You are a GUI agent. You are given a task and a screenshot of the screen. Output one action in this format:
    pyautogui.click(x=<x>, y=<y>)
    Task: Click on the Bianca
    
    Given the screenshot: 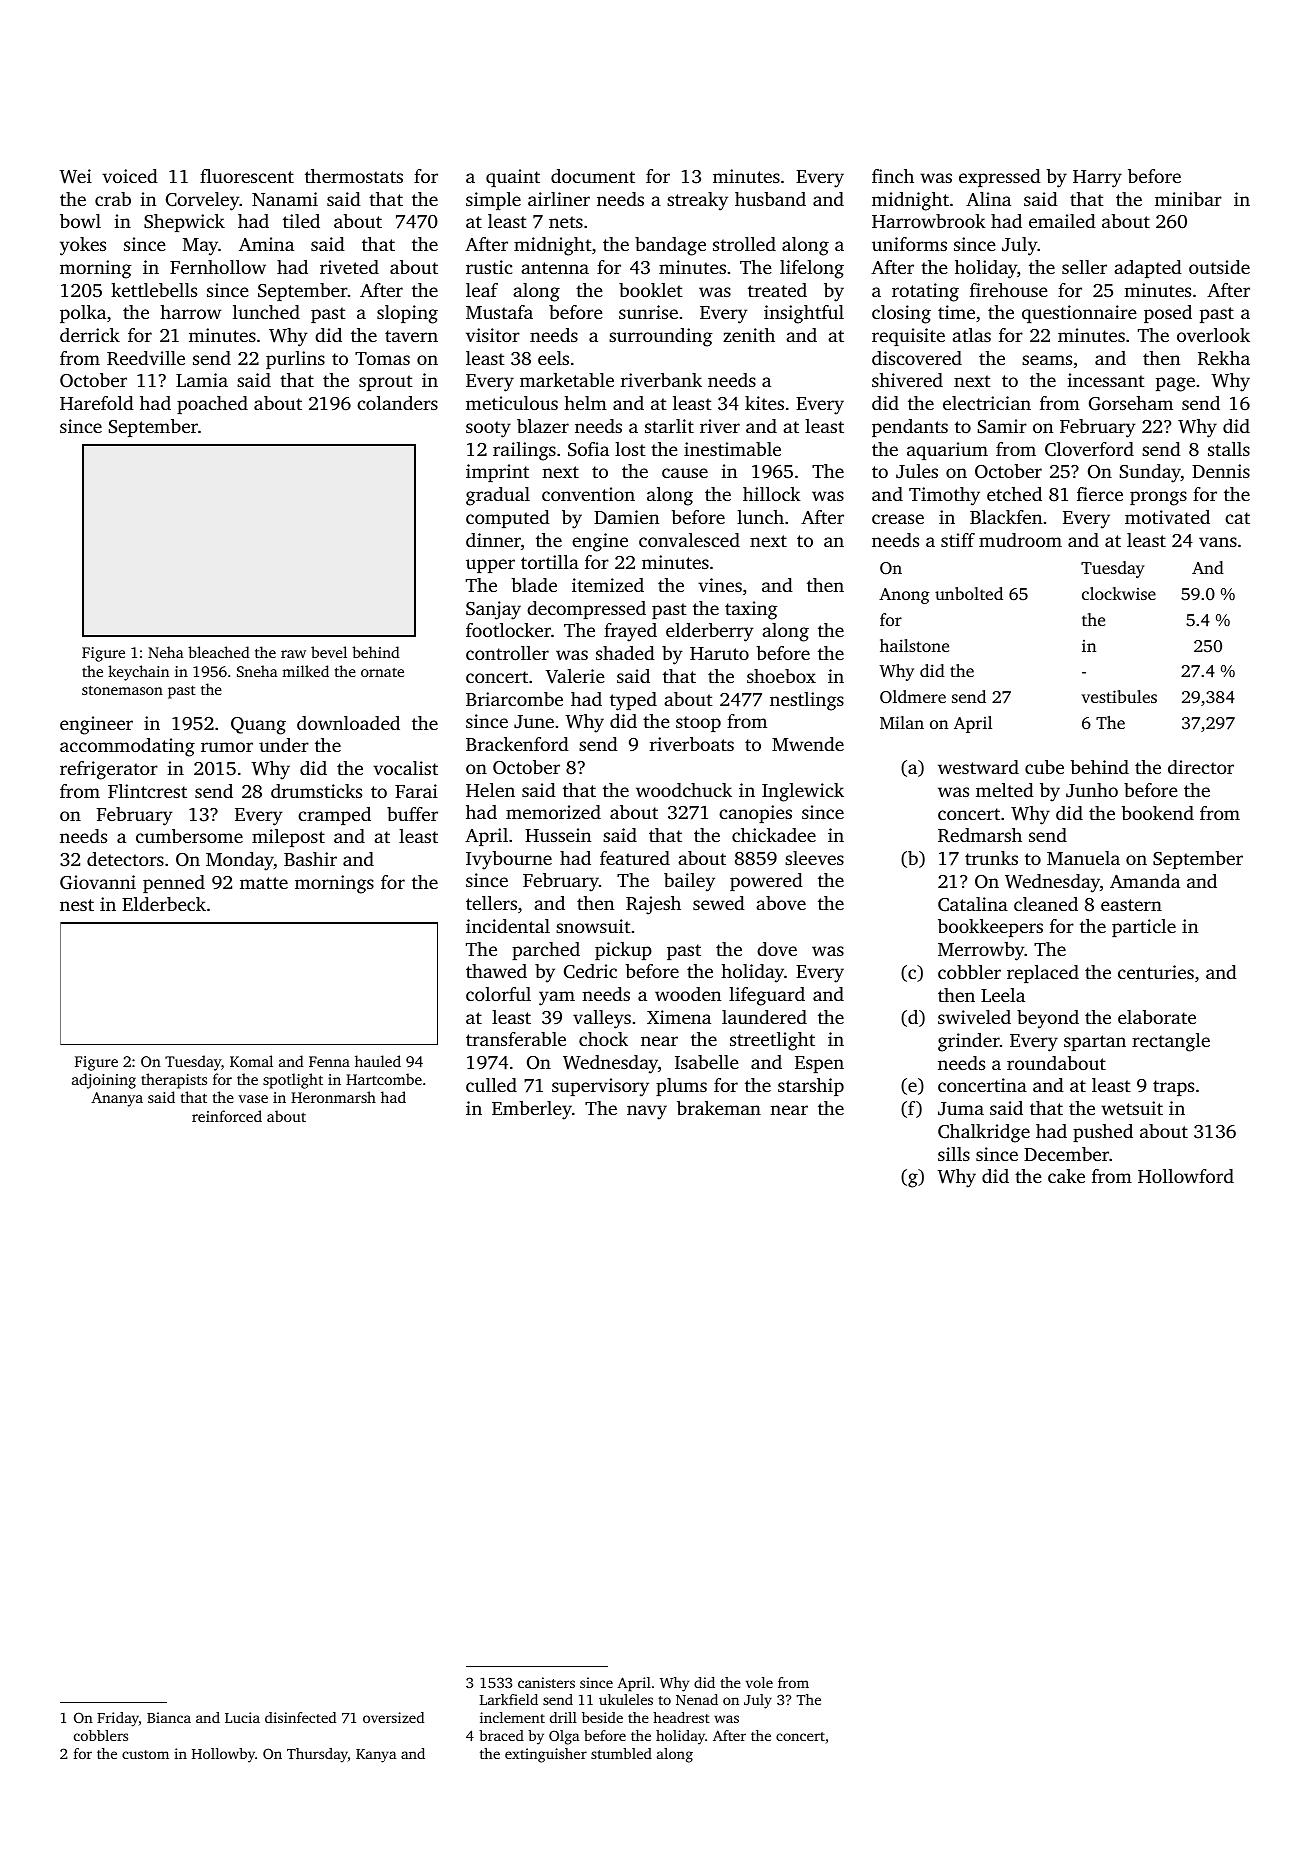 What is the action you would take?
    pyautogui.click(x=169, y=1717)
